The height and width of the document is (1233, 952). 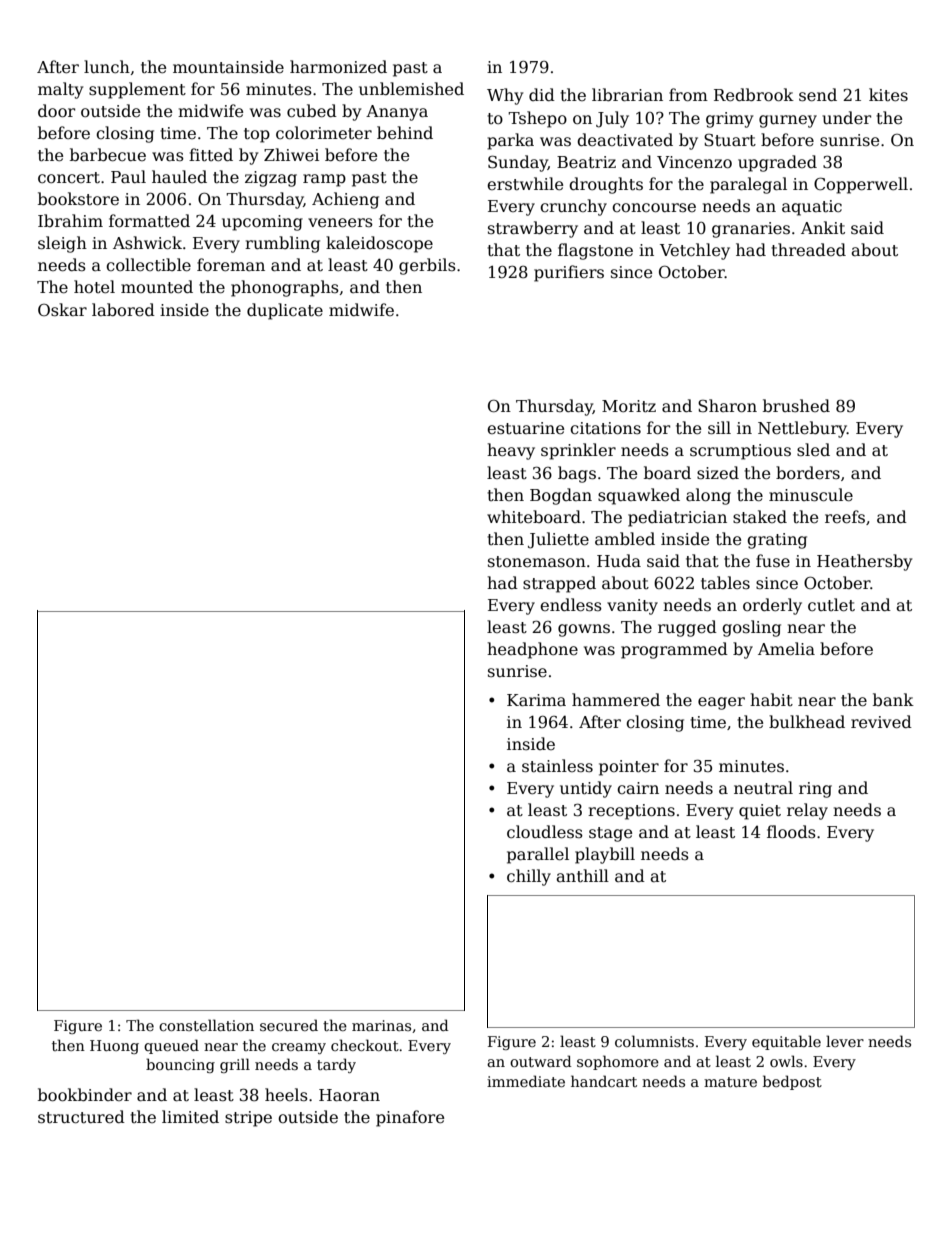 What do you see at coordinates (206, 1025) in the document?
I see `constellation` at bounding box center [206, 1025].
